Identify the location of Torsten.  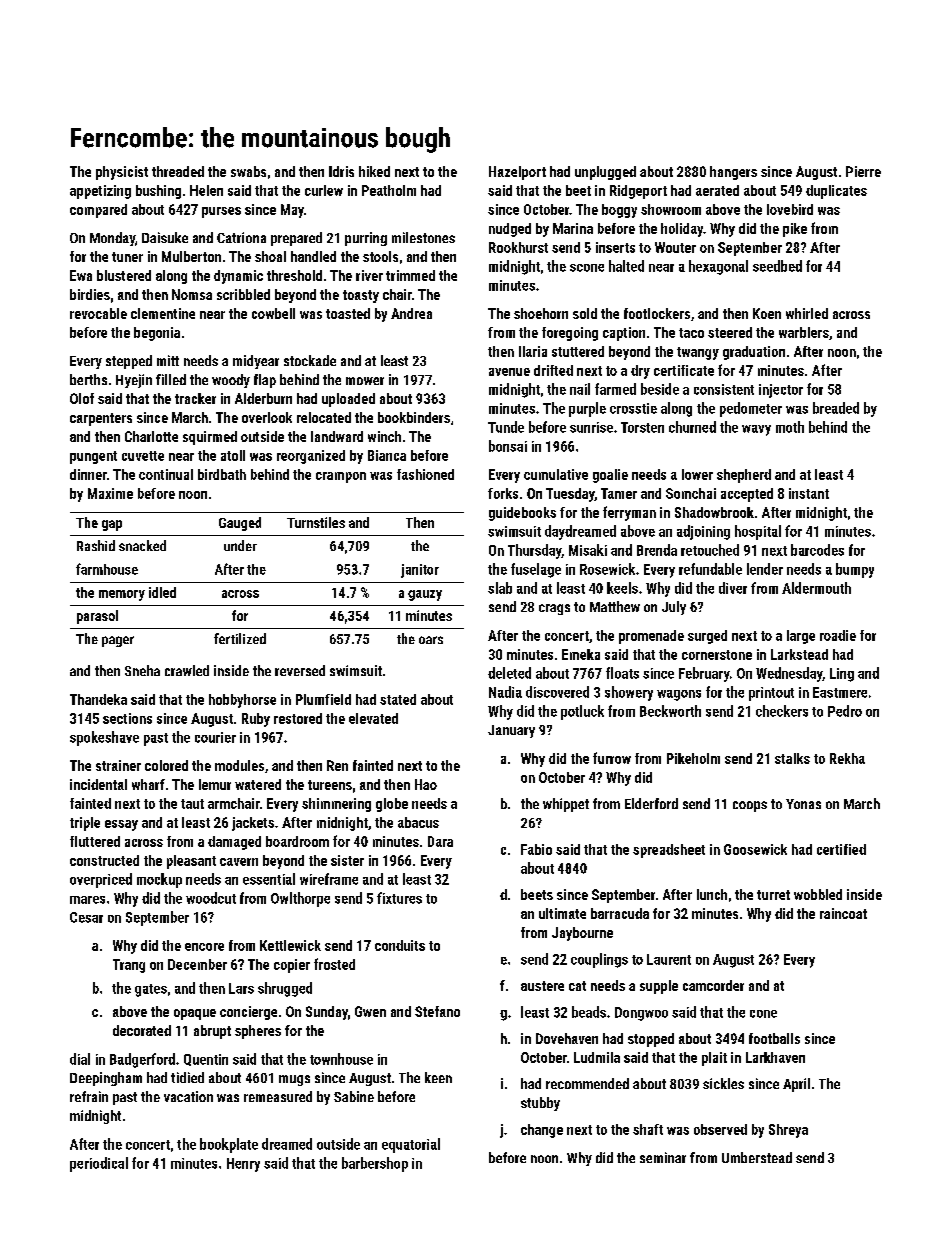
(642, 427).
